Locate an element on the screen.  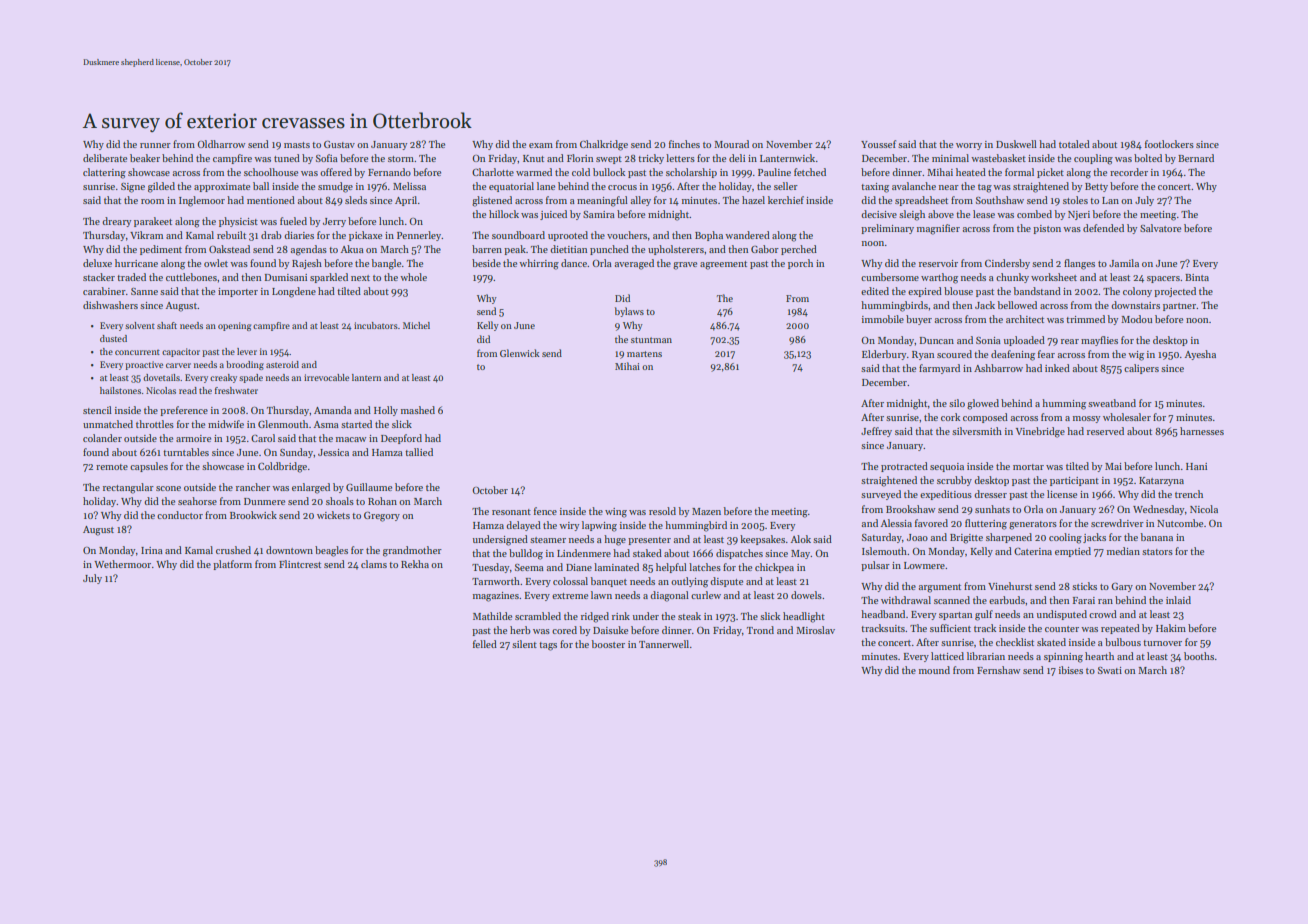
sunhats is located at coordinates (992, 509).
